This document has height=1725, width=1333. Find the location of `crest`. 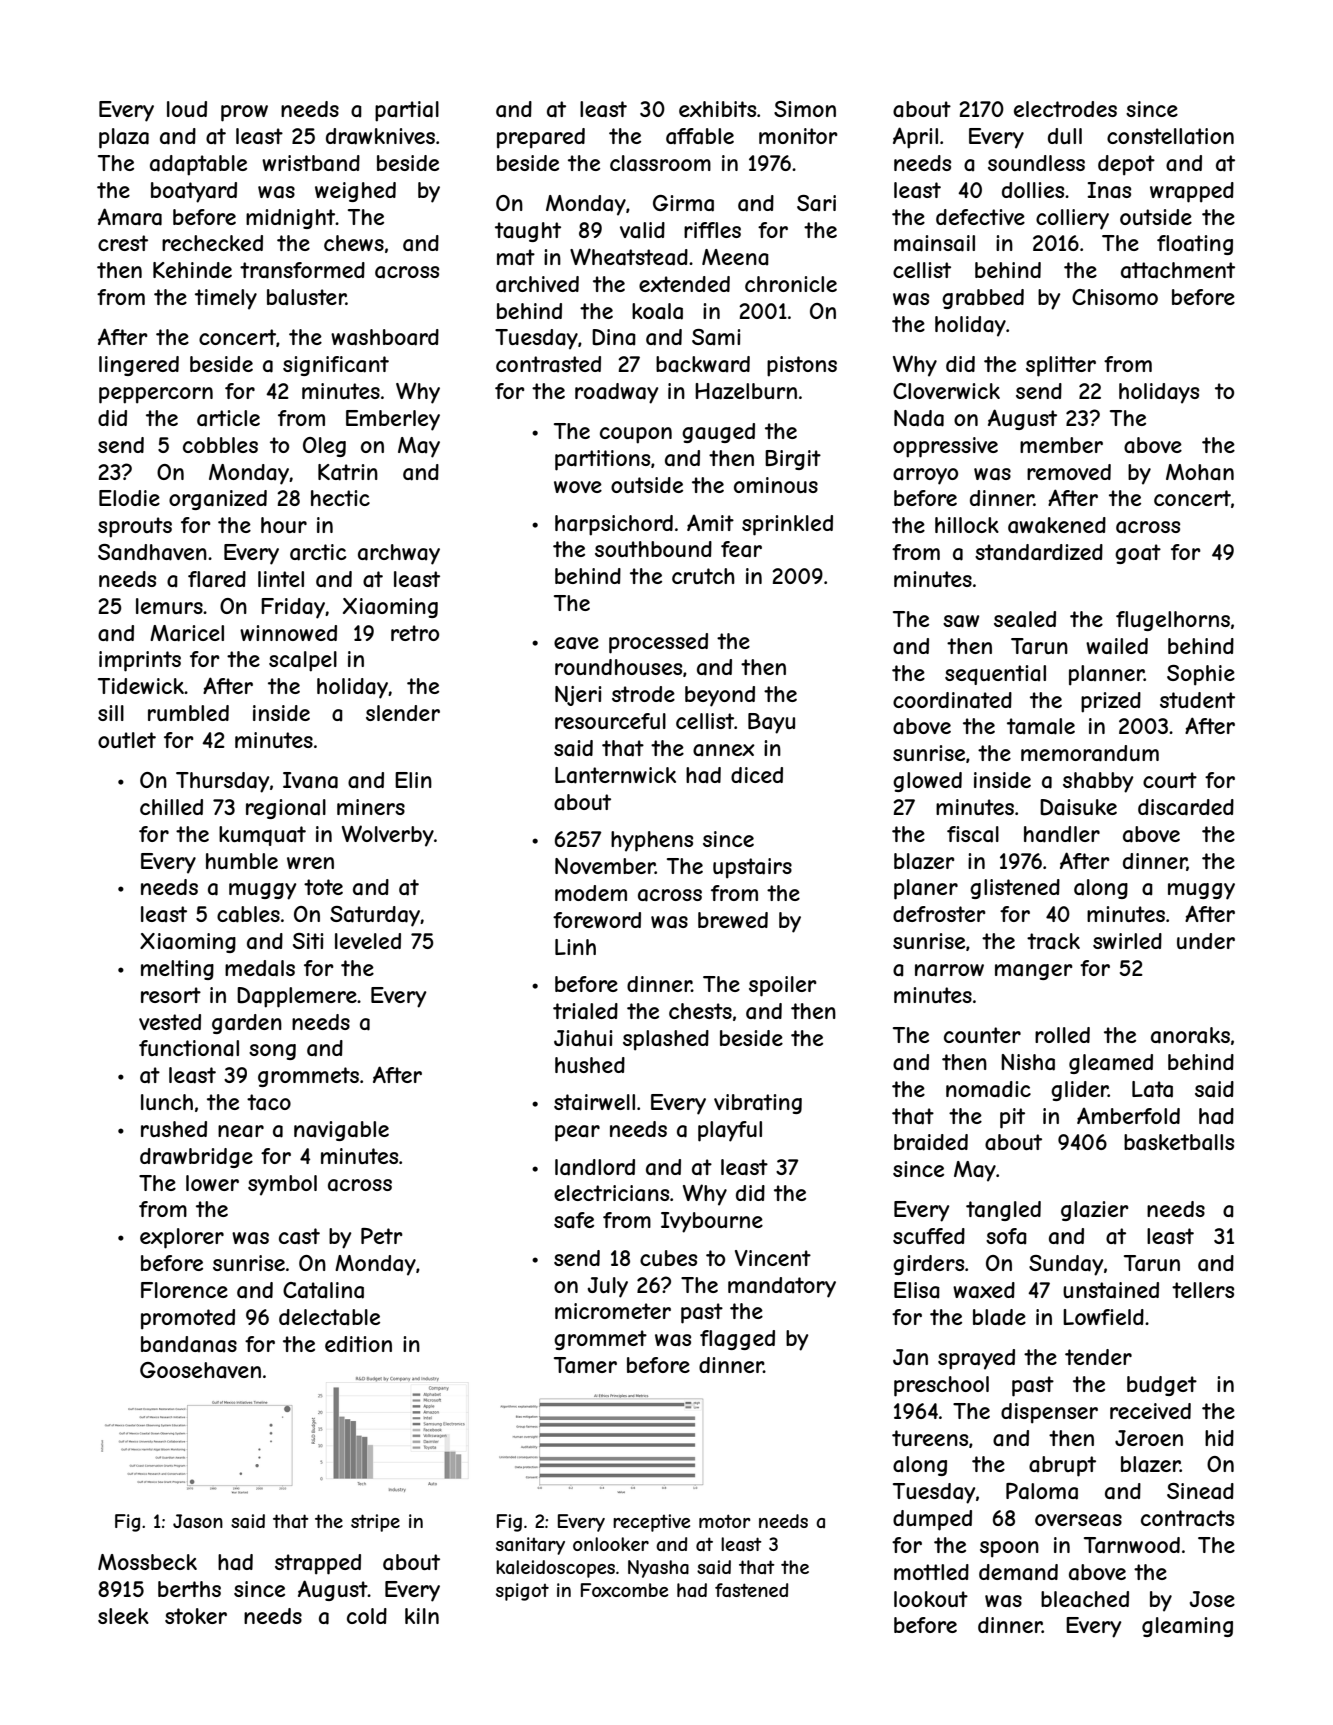

crest is located at coordinates (123, 243).
